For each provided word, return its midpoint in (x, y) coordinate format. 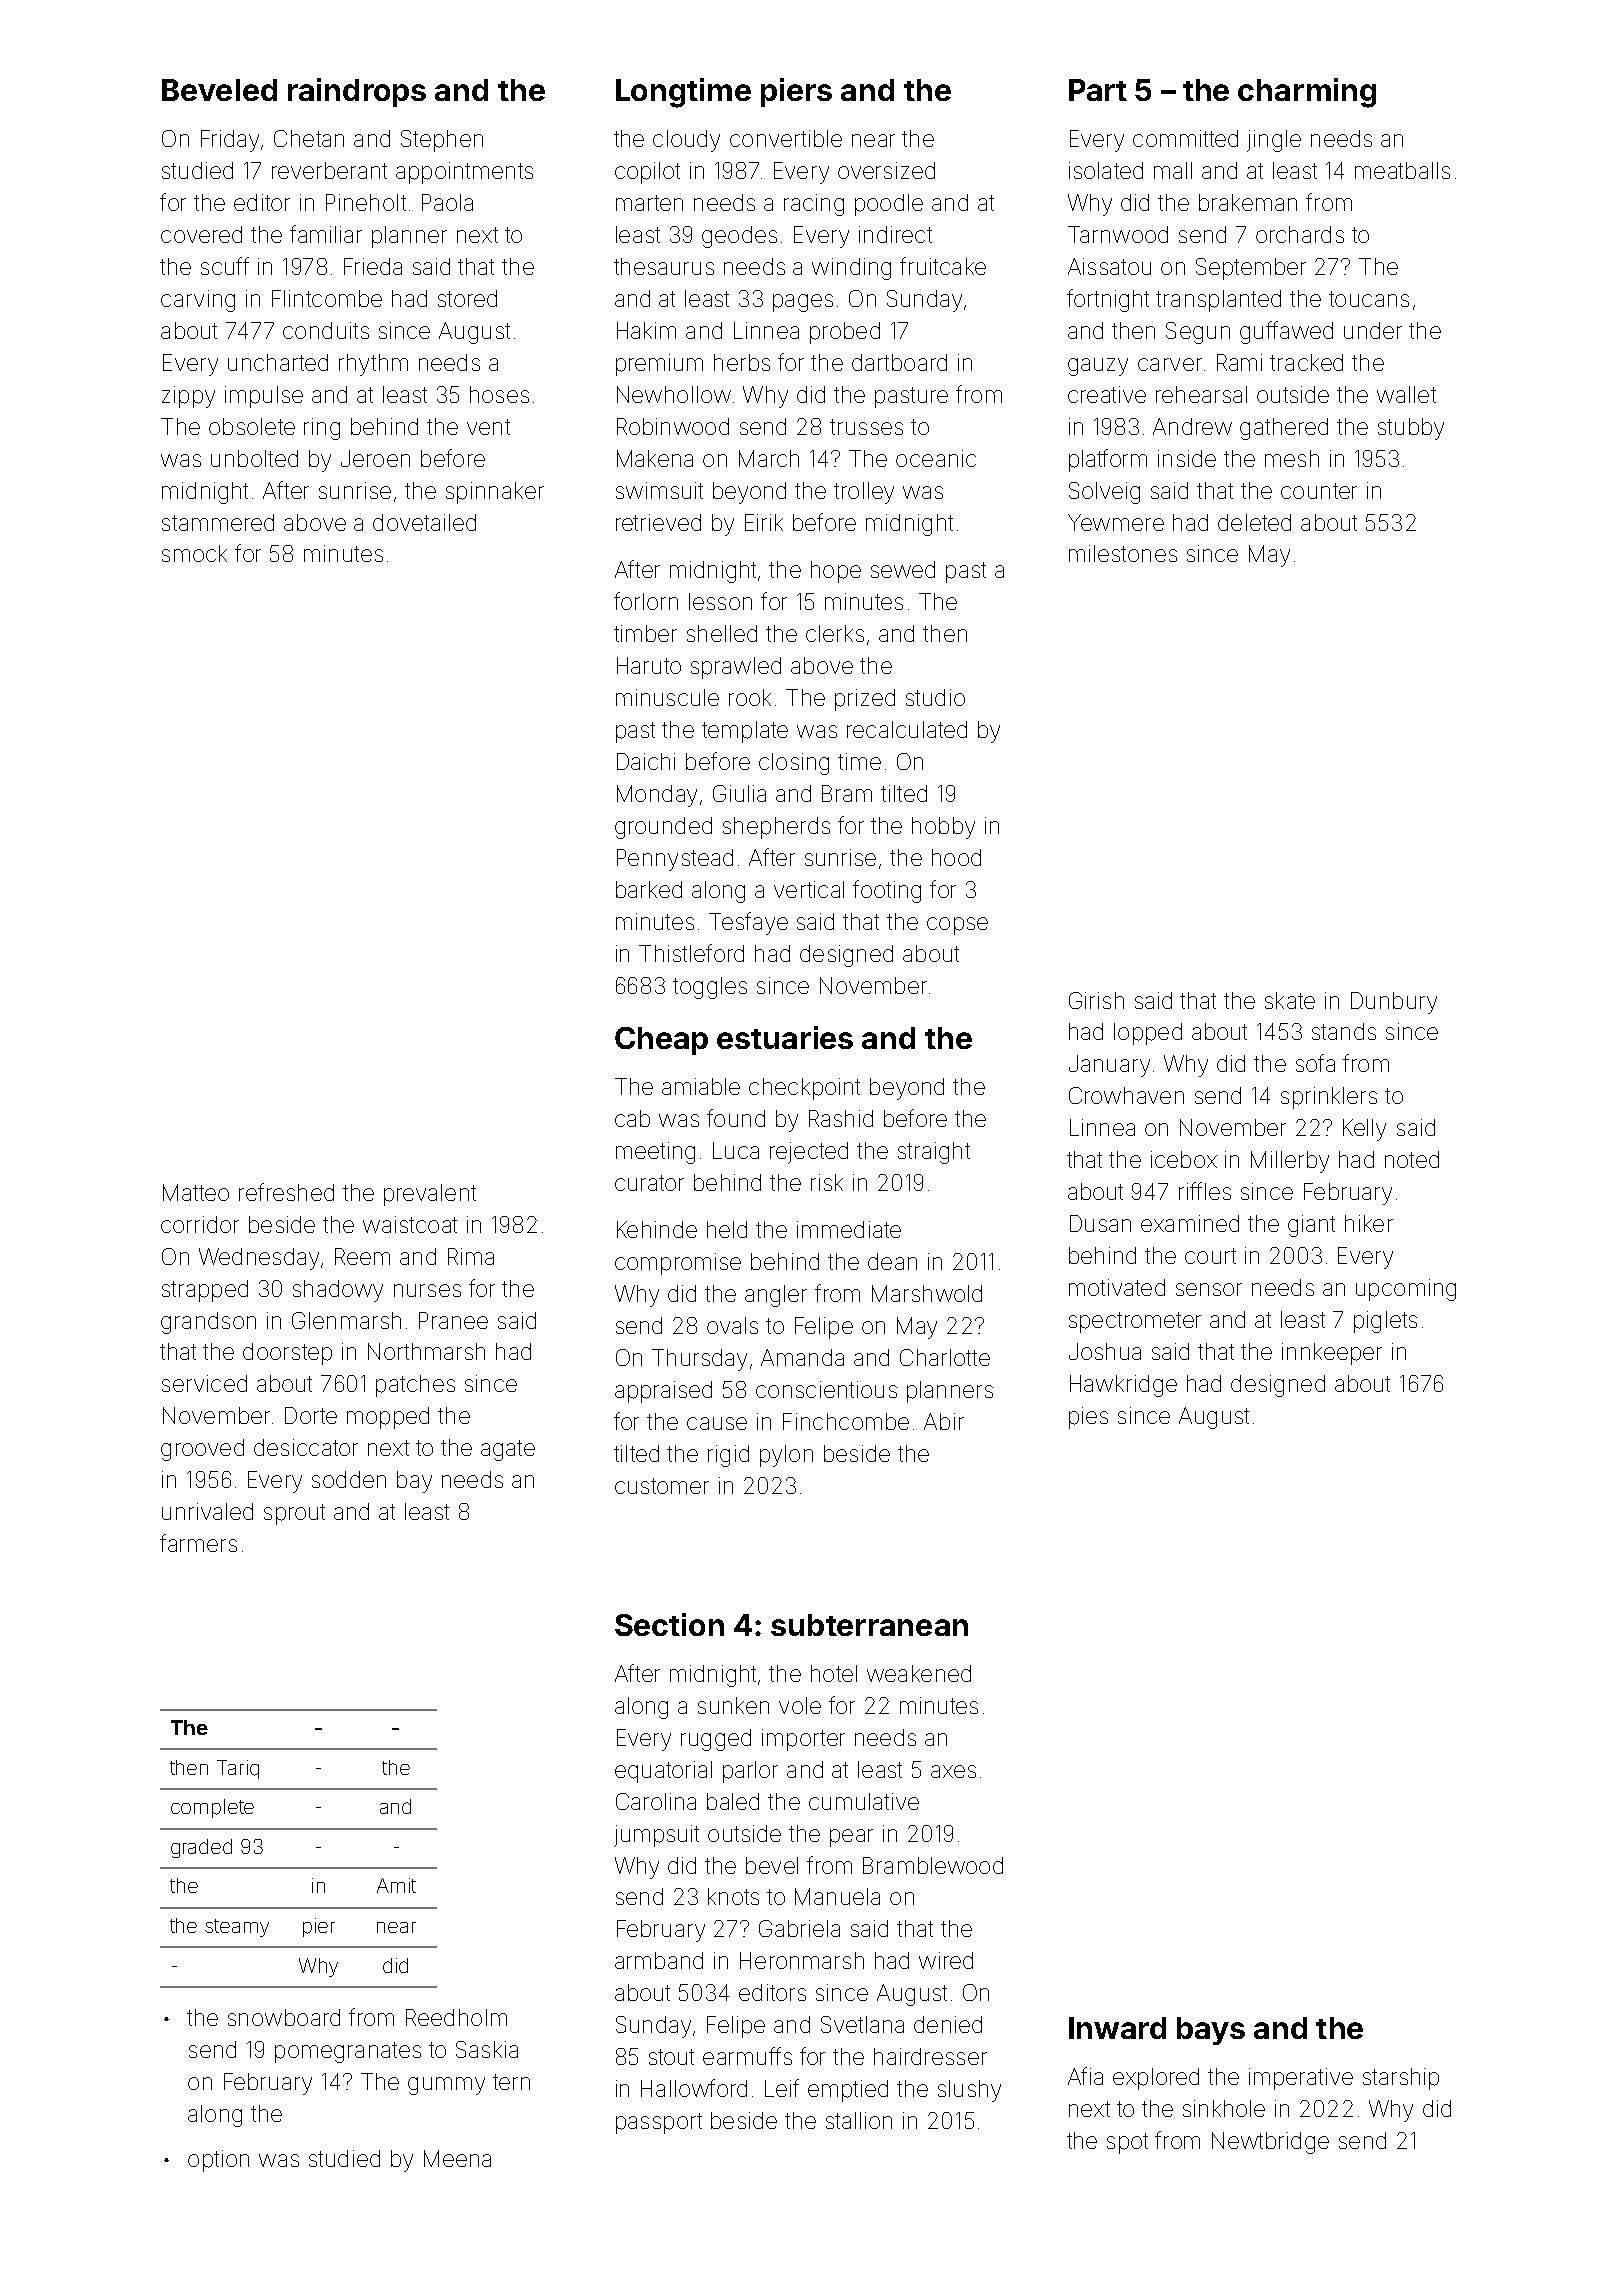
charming (1307, 93)
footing (887, 891)
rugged (716, 1740)
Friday (230, 141)
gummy (446, 2086)
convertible (786, 138)
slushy (969, 2091)
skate (1290, 1000)
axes (953, 1771)
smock (194, 553)
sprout (294, 1514)
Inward (1117, 2028)
